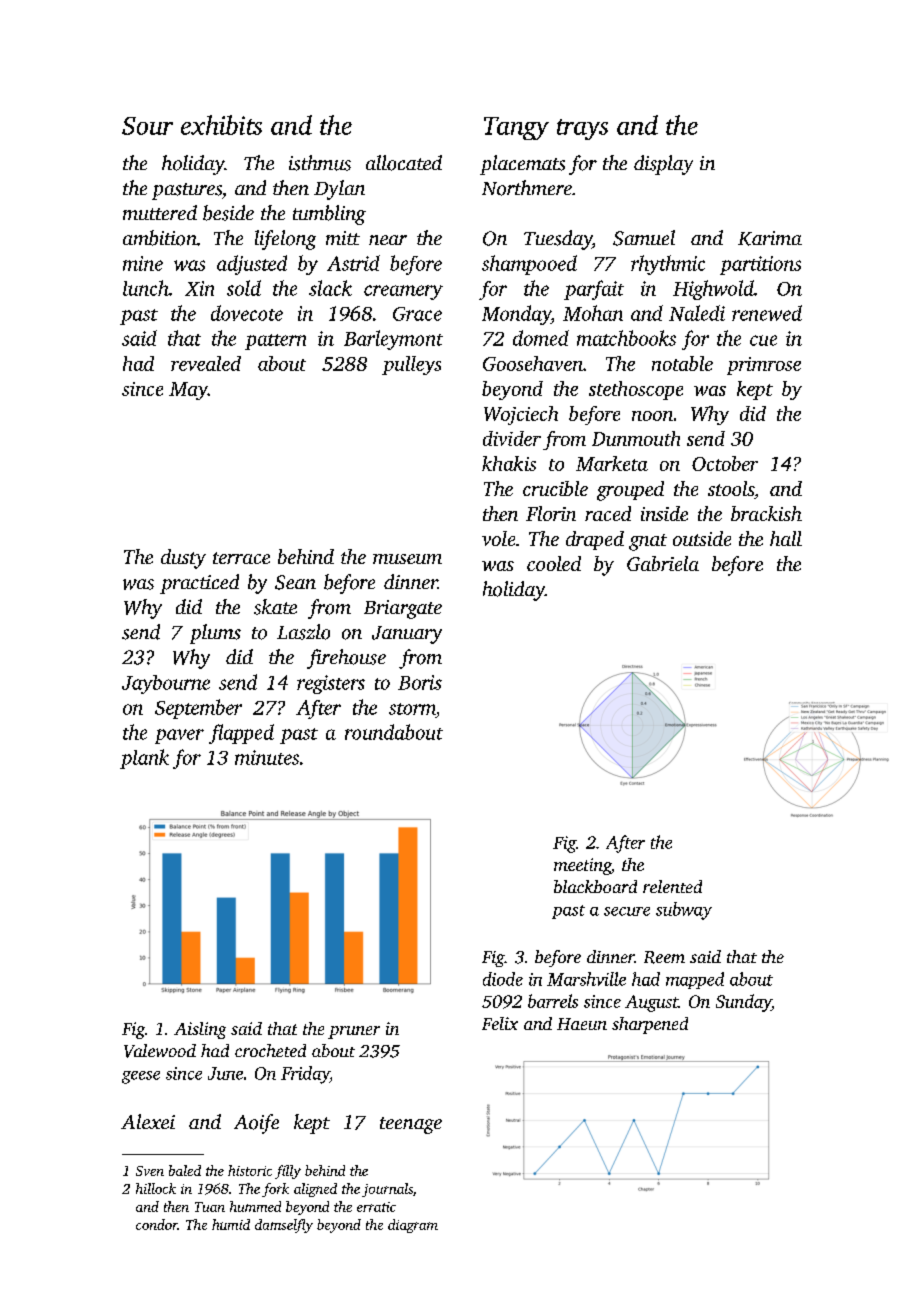 This document has width=924, height=1311. What do you see at coordinates (682, 363) in the document?
I see `notable` at bounding box center [682, 363].
